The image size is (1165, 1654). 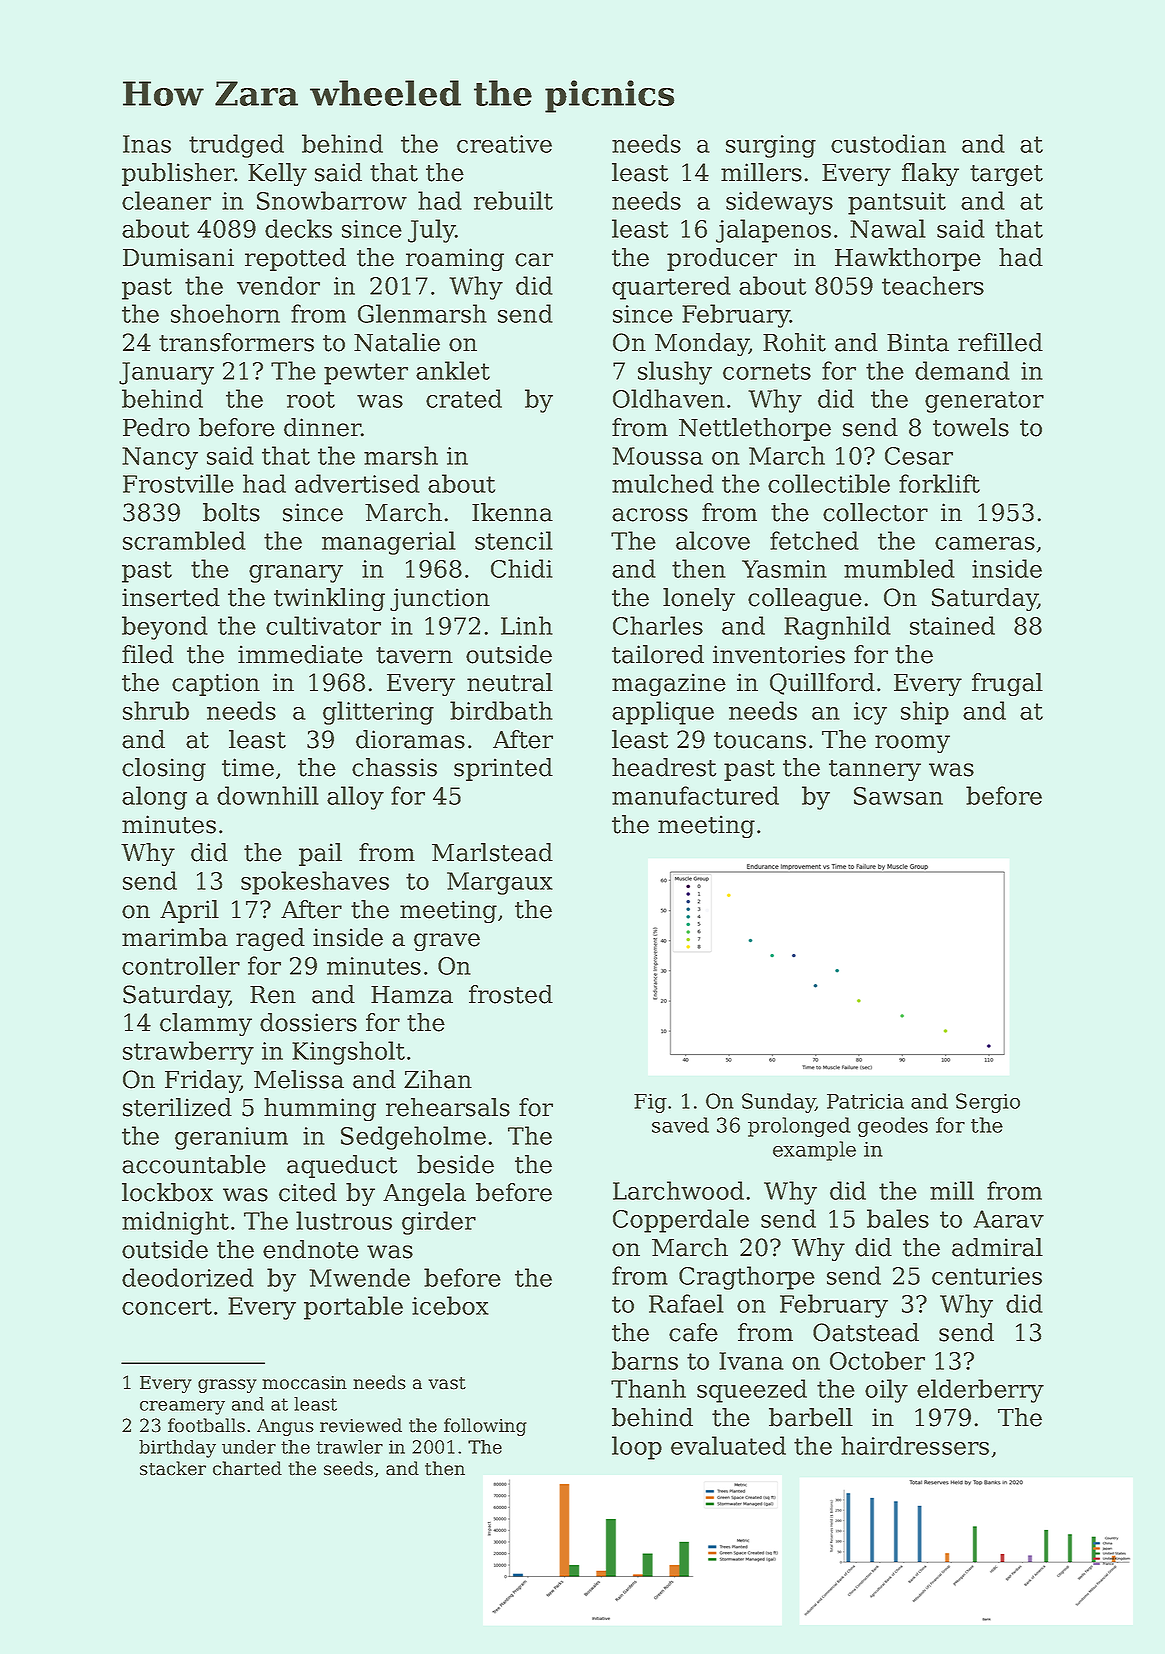 What do you see at coordinates (870, 713) in the screenshot?
I see `icy` at bounding box center [870, 713].
